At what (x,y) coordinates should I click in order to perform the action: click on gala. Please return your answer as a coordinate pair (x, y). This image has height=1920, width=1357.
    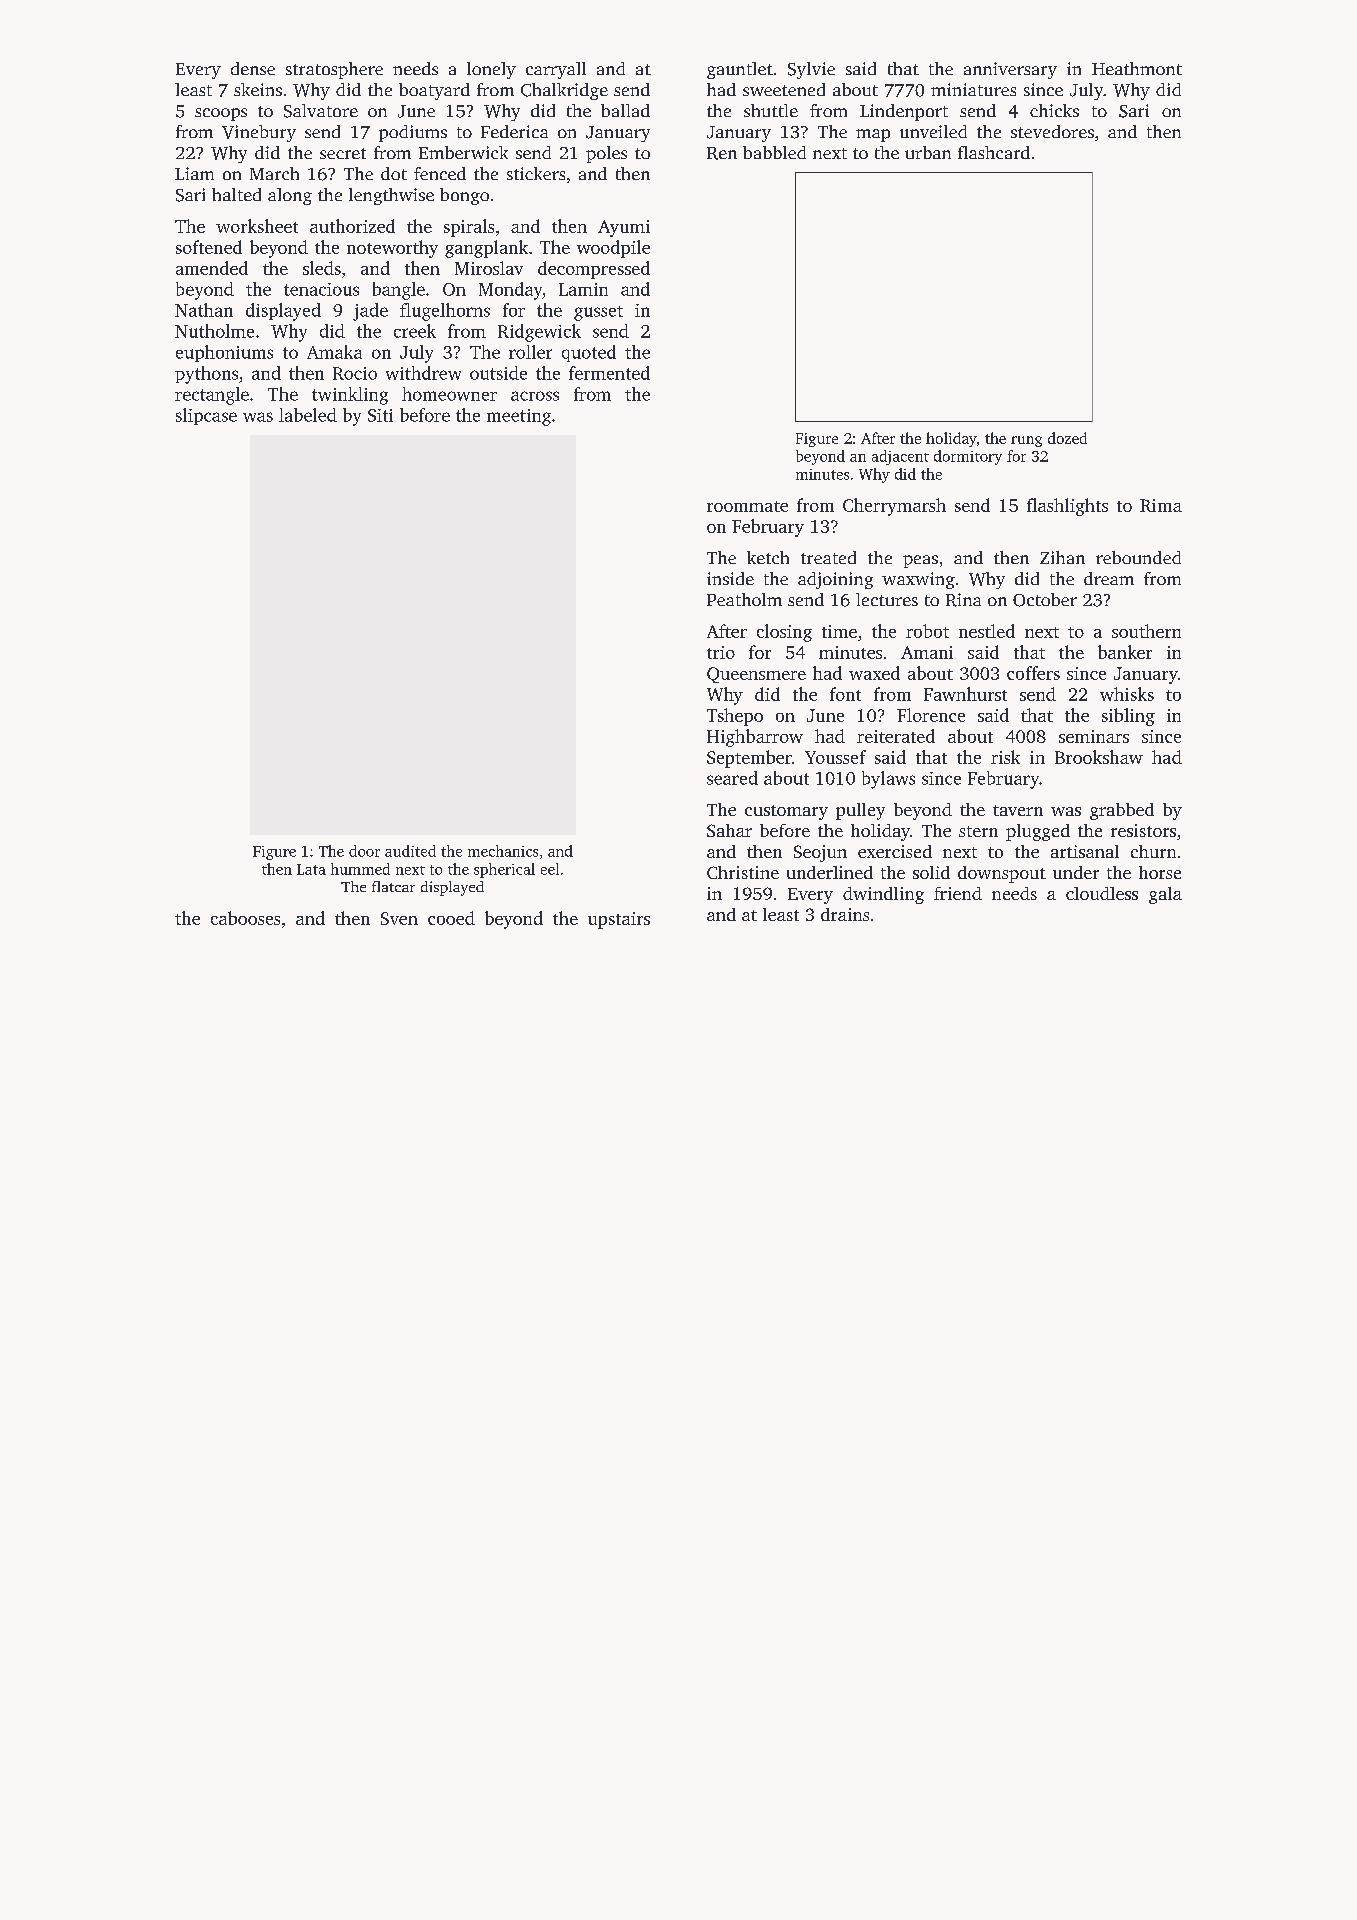
    Looking at the image, I should click on (1165, 895).
